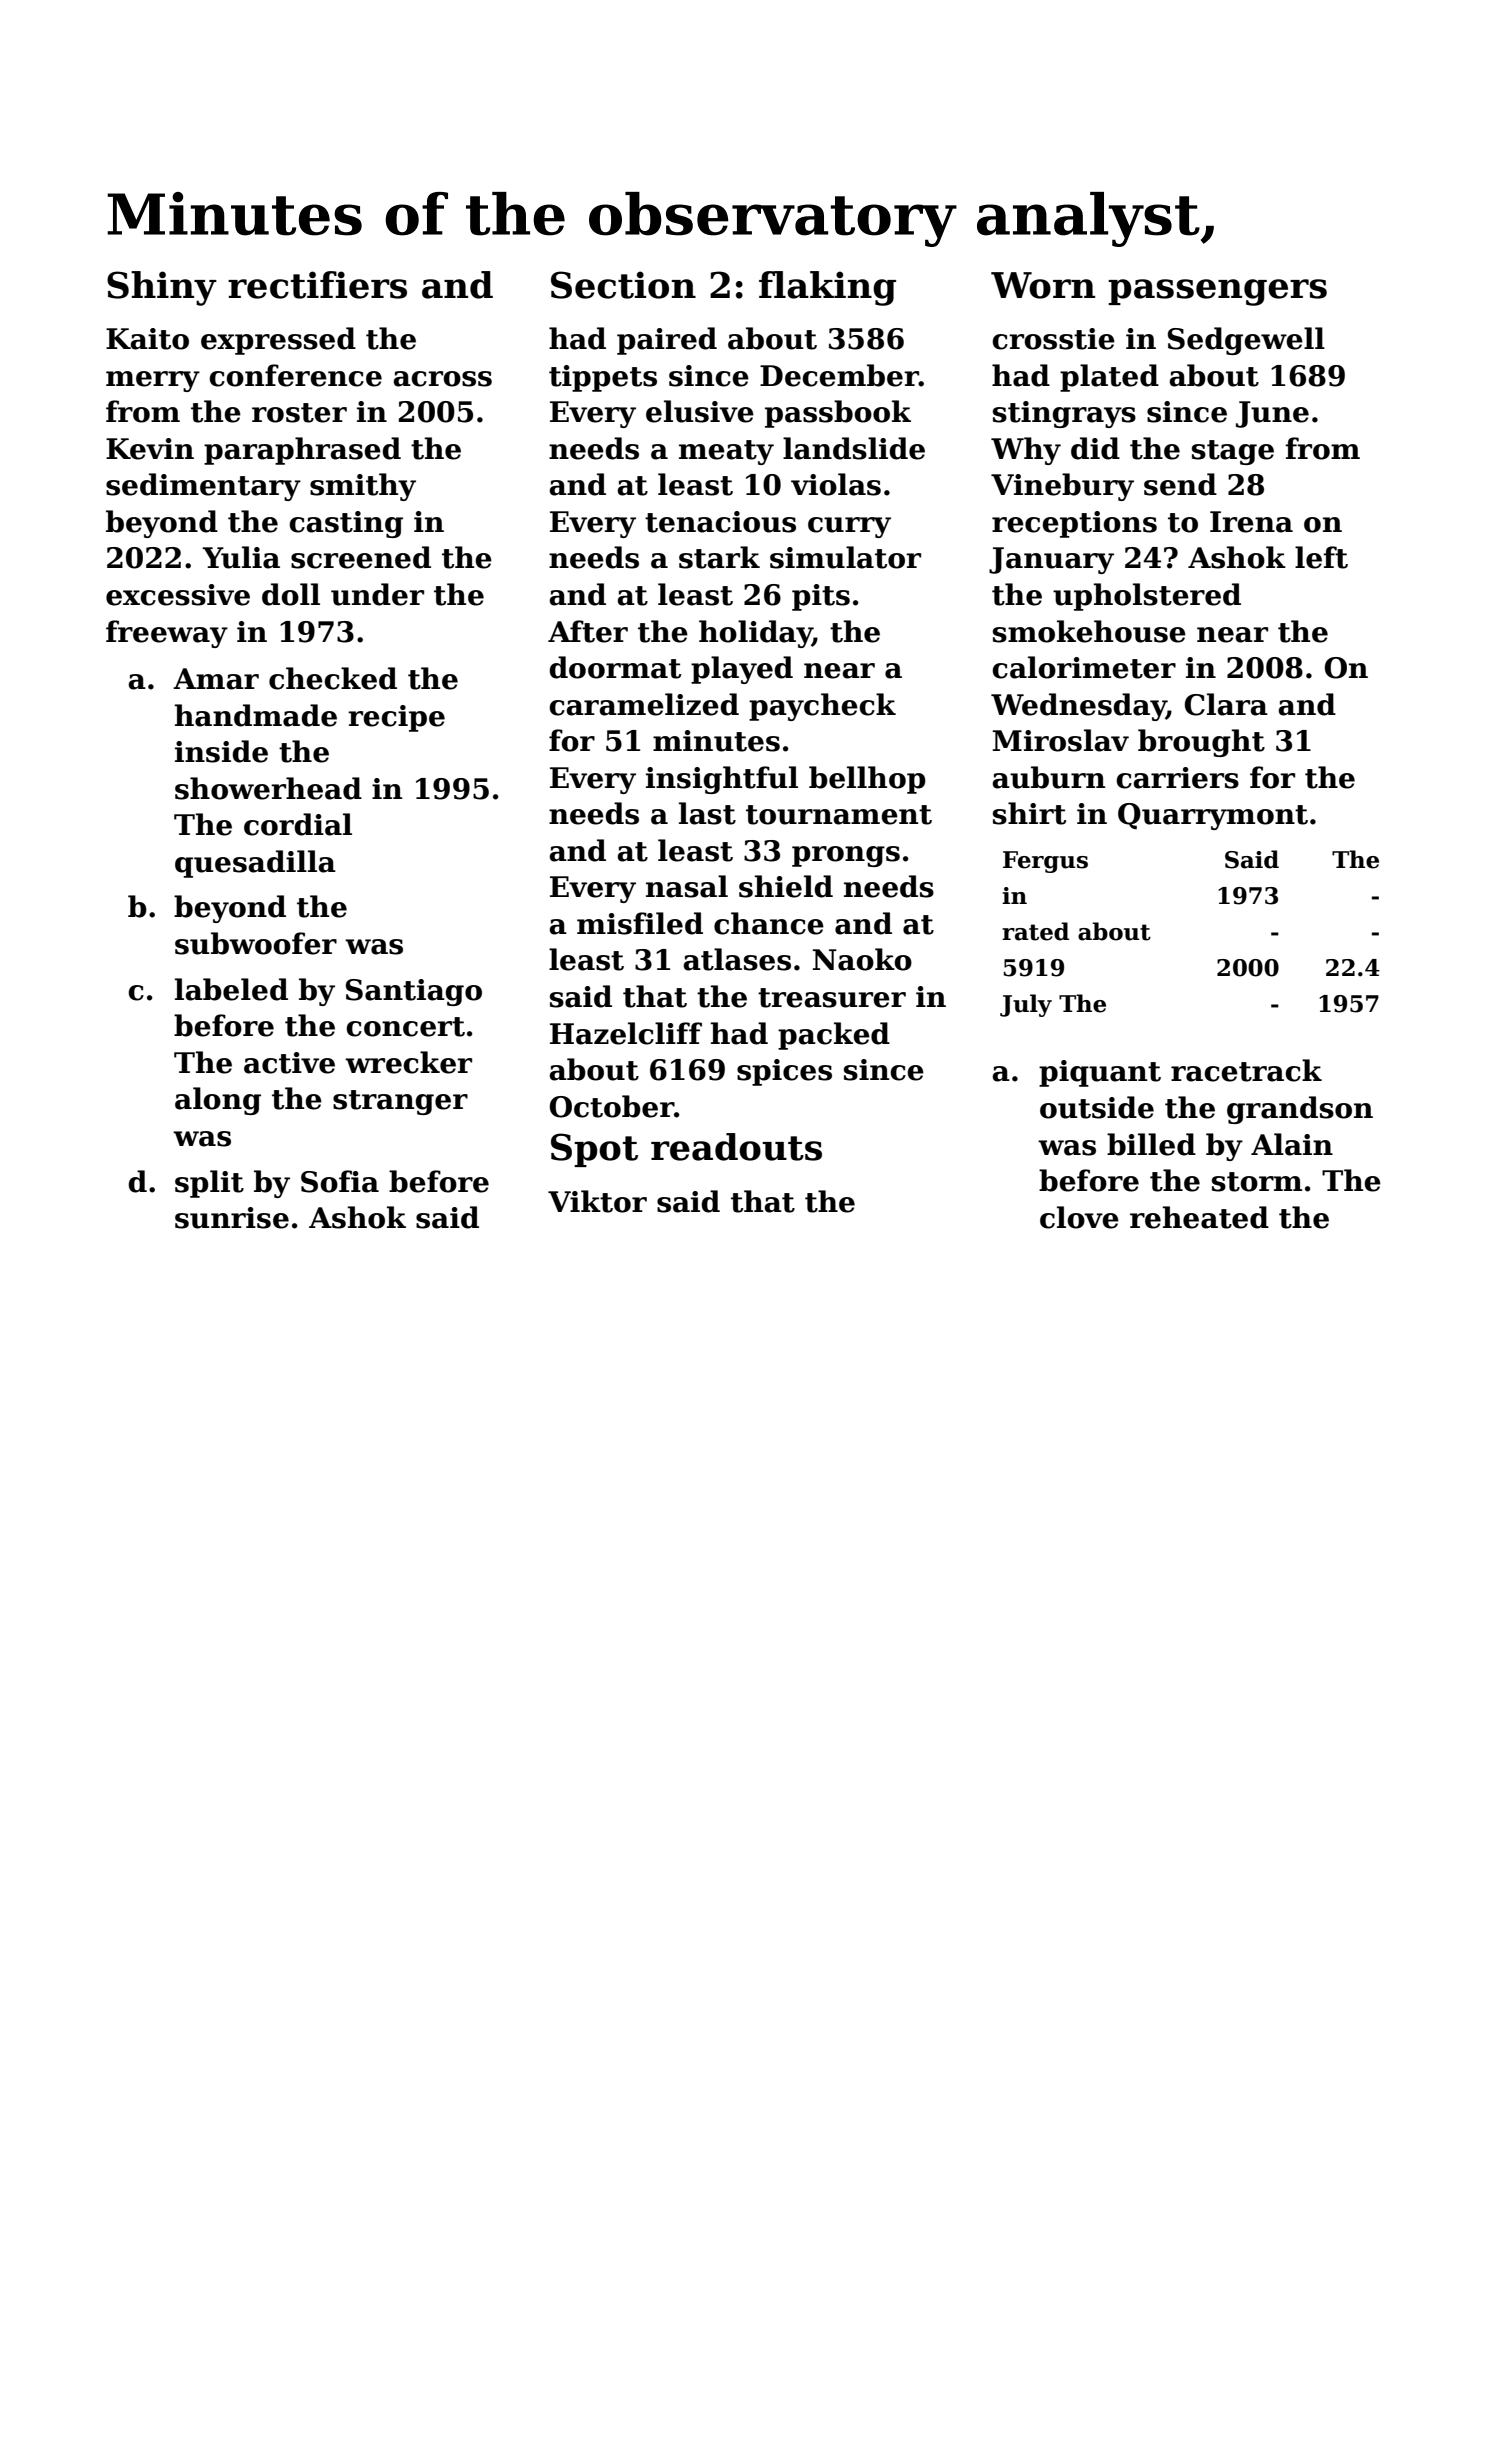 The width and height of the document is (1496, 2464). I want to click on nasal, so click(687, 886).
